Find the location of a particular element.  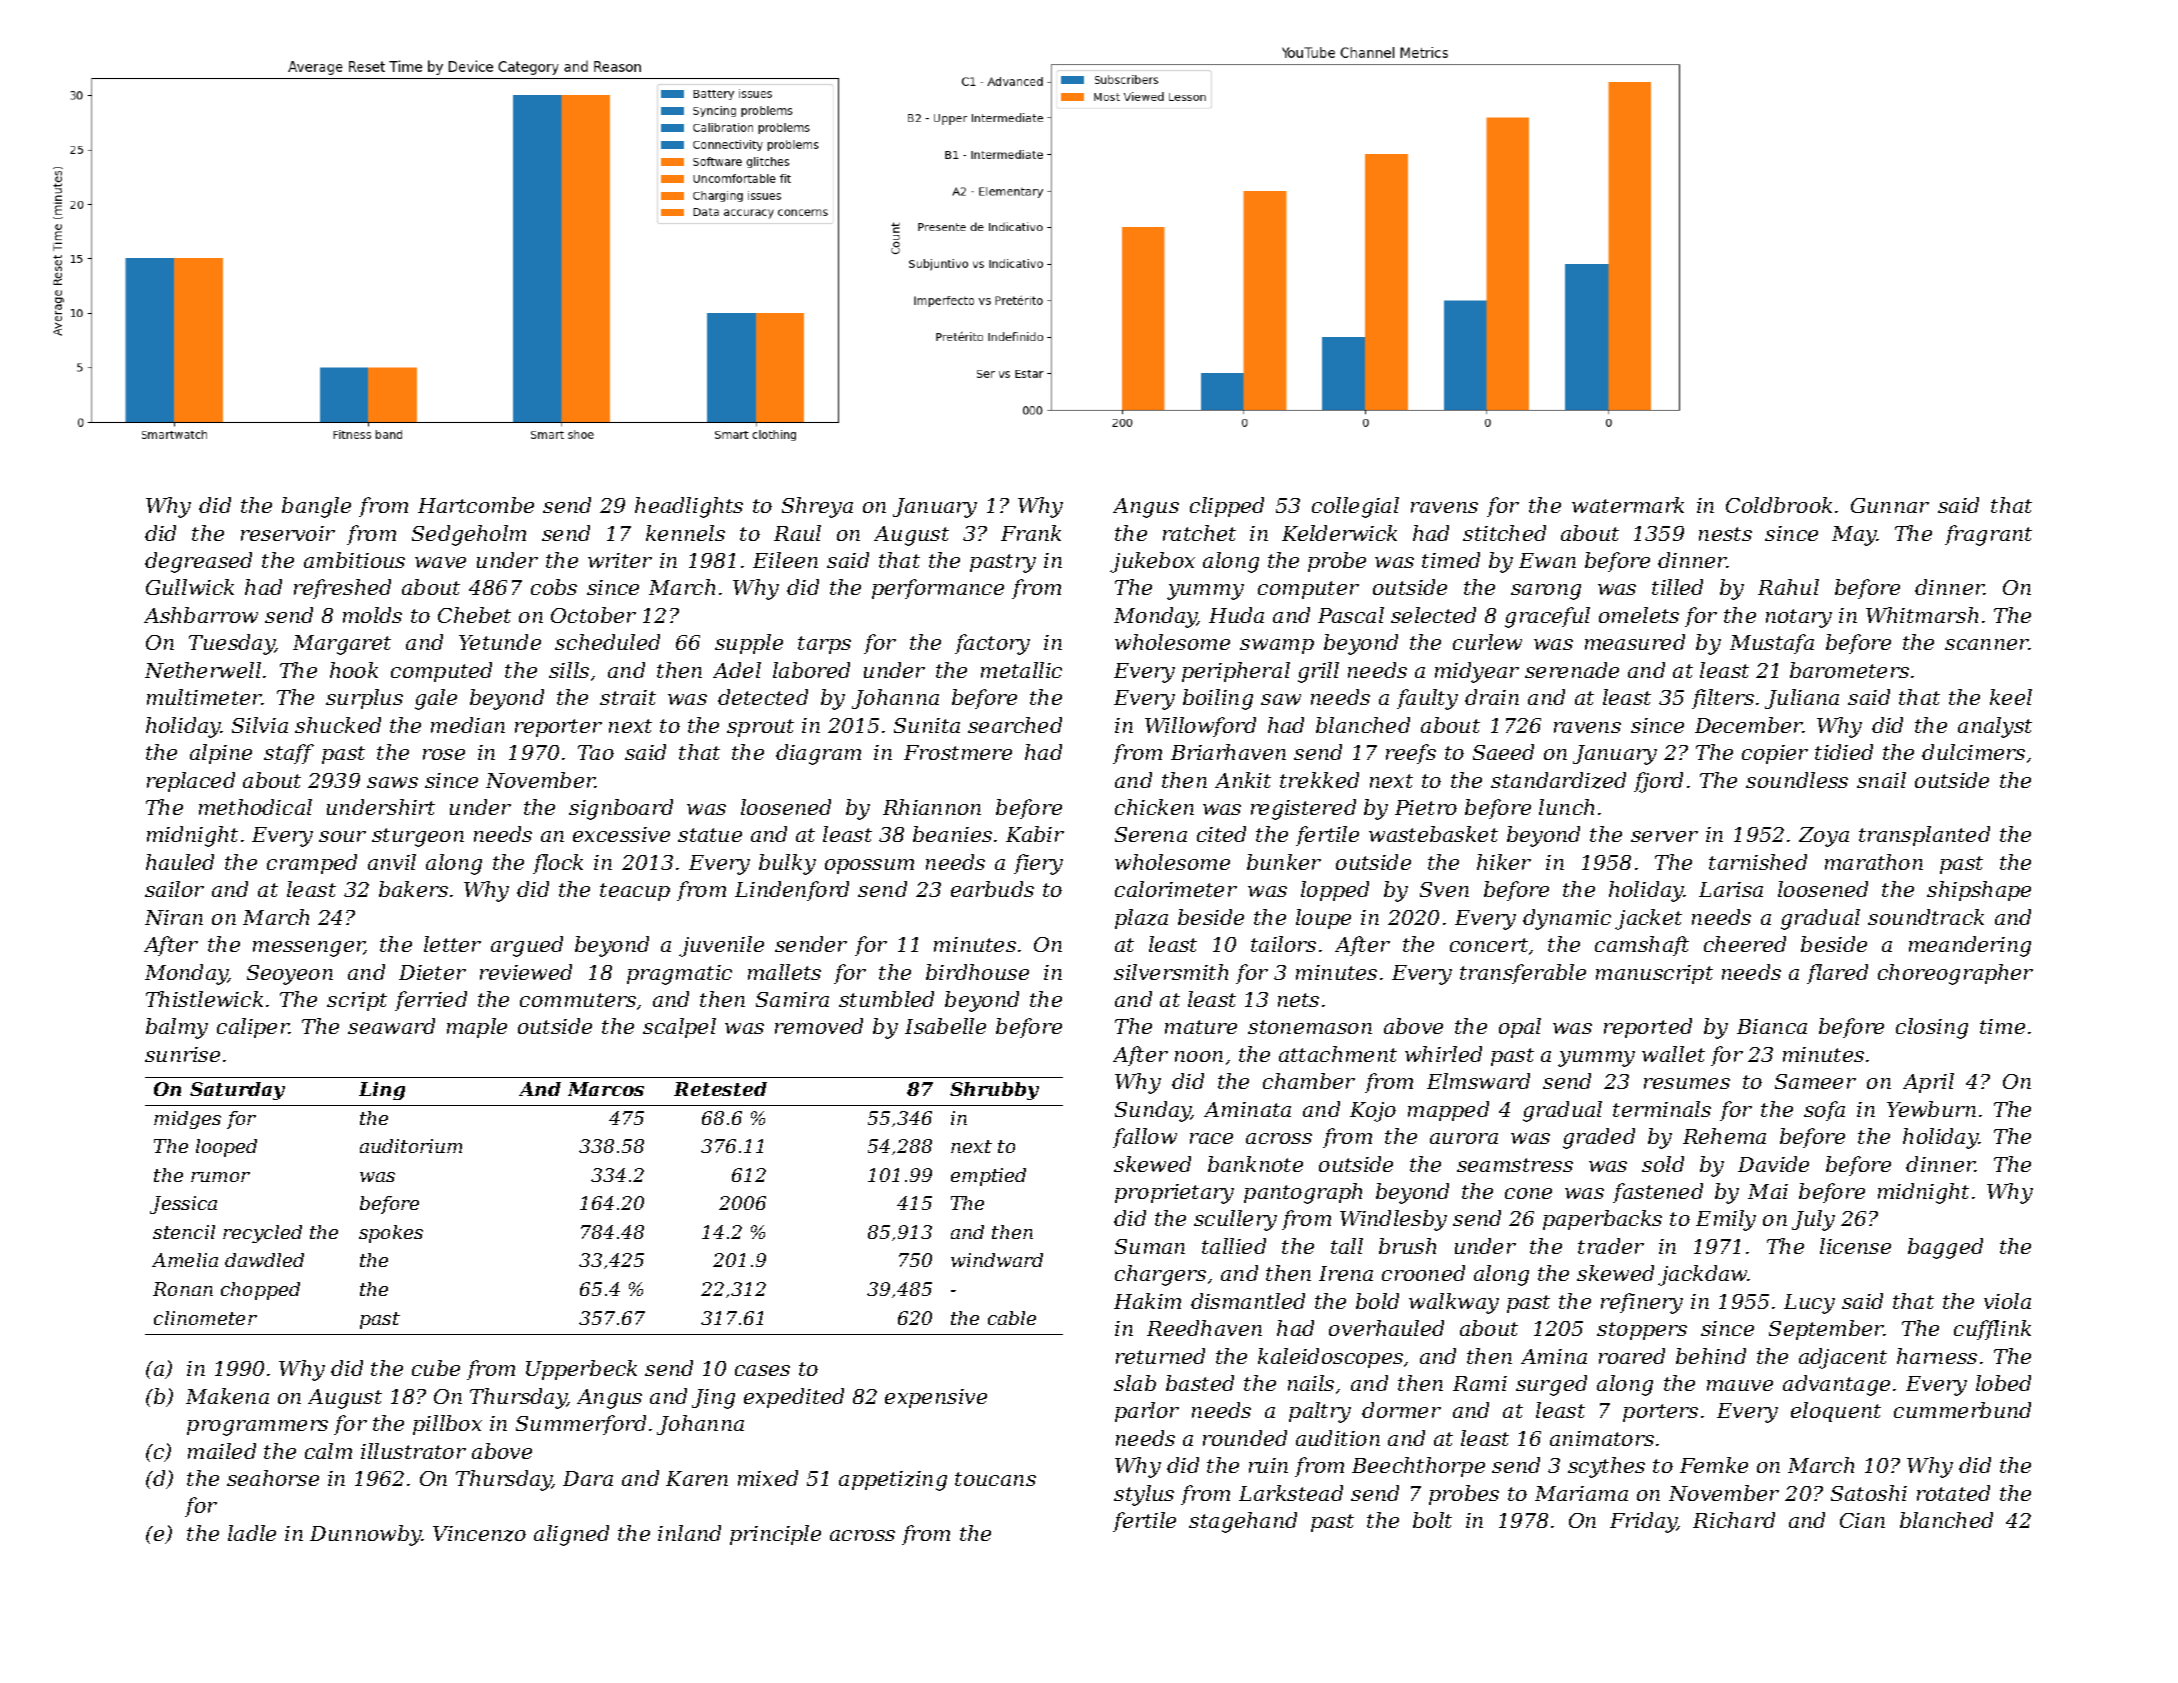

bagged is located at coordinates (1945, 1248).
